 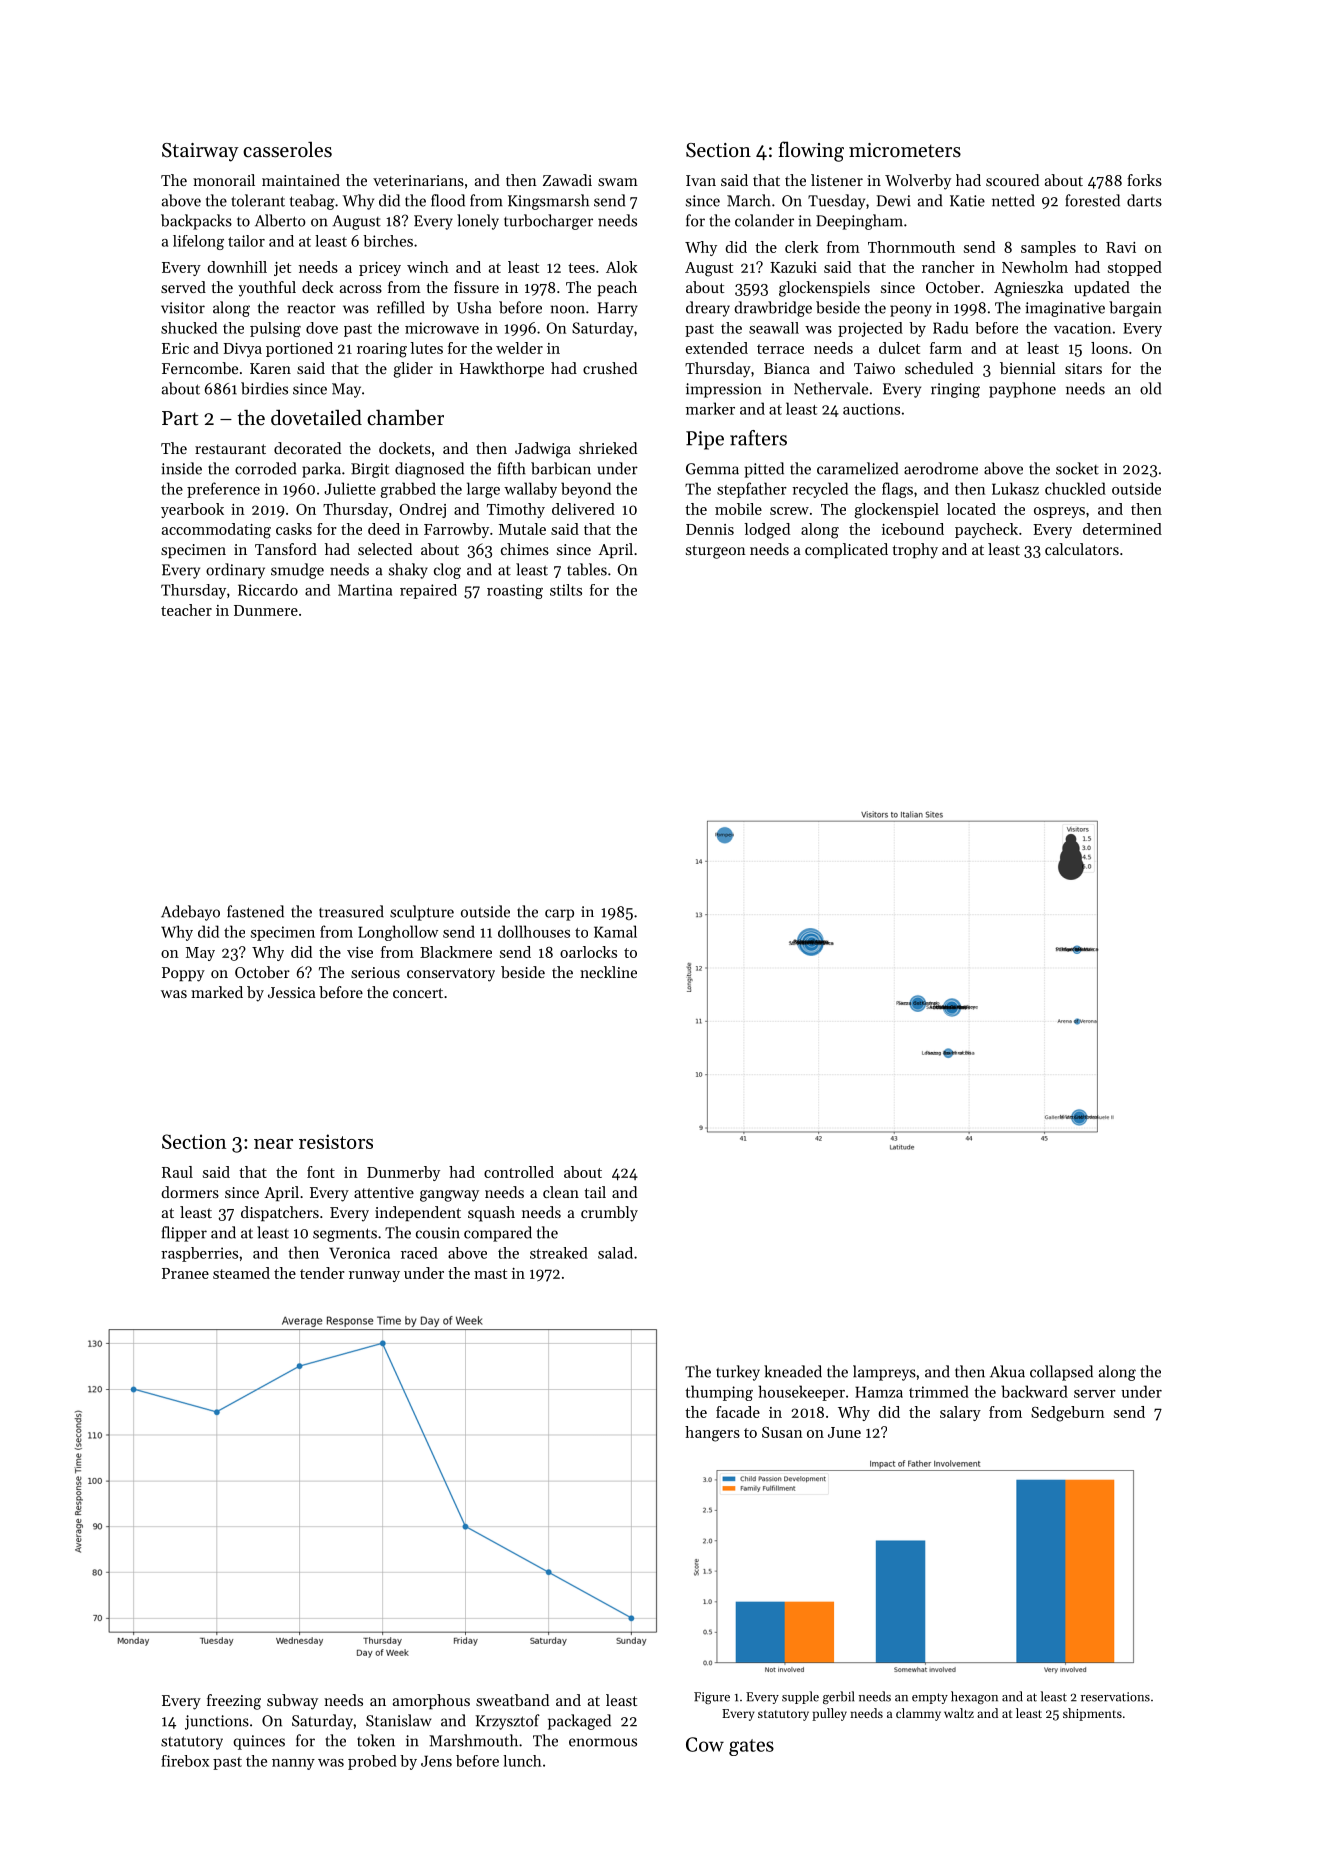 What do you see at coordinates (716, 552) in the screenshot?
I see `sturgeon` at bounding box center [716, 552].
